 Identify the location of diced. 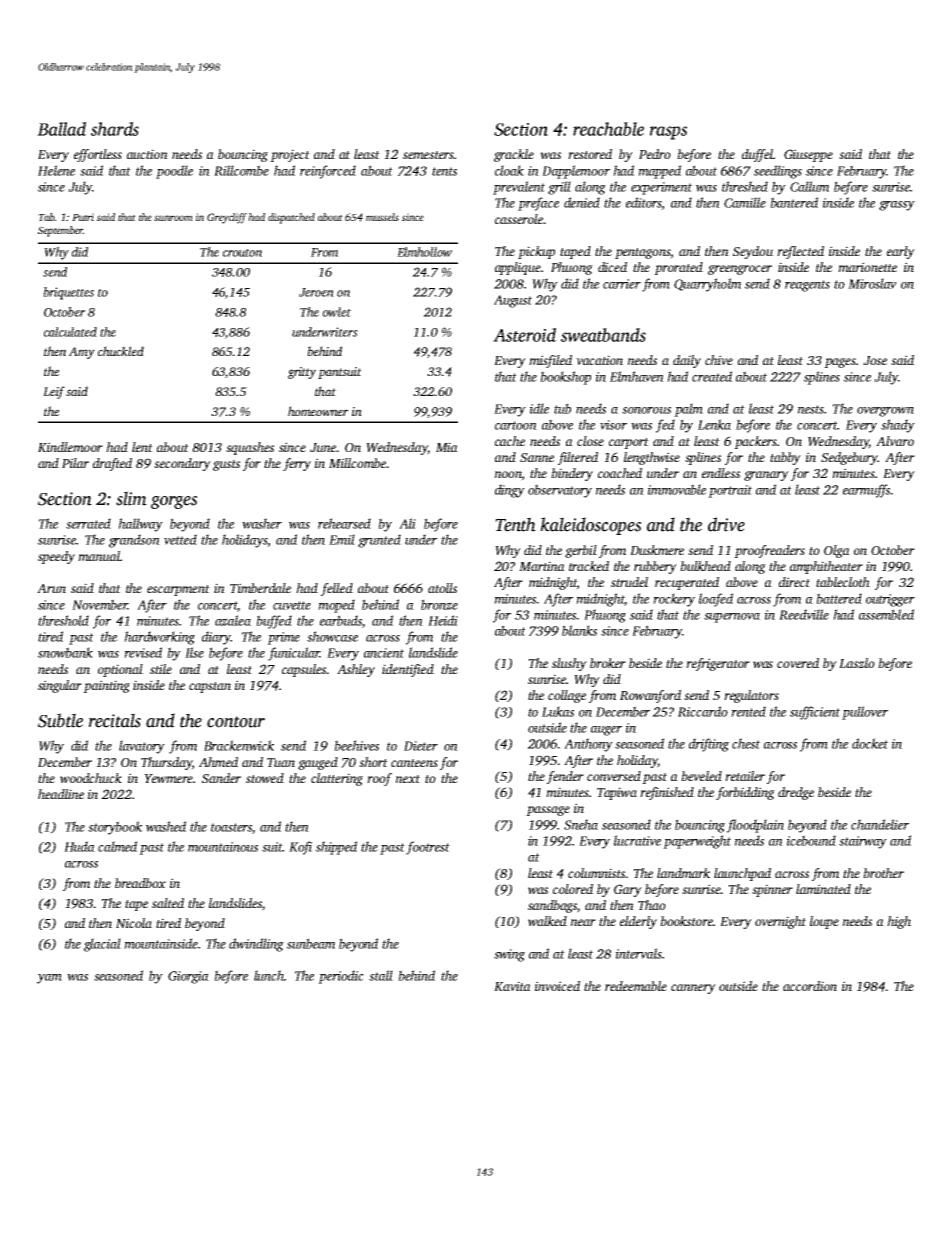
(612, 267).
